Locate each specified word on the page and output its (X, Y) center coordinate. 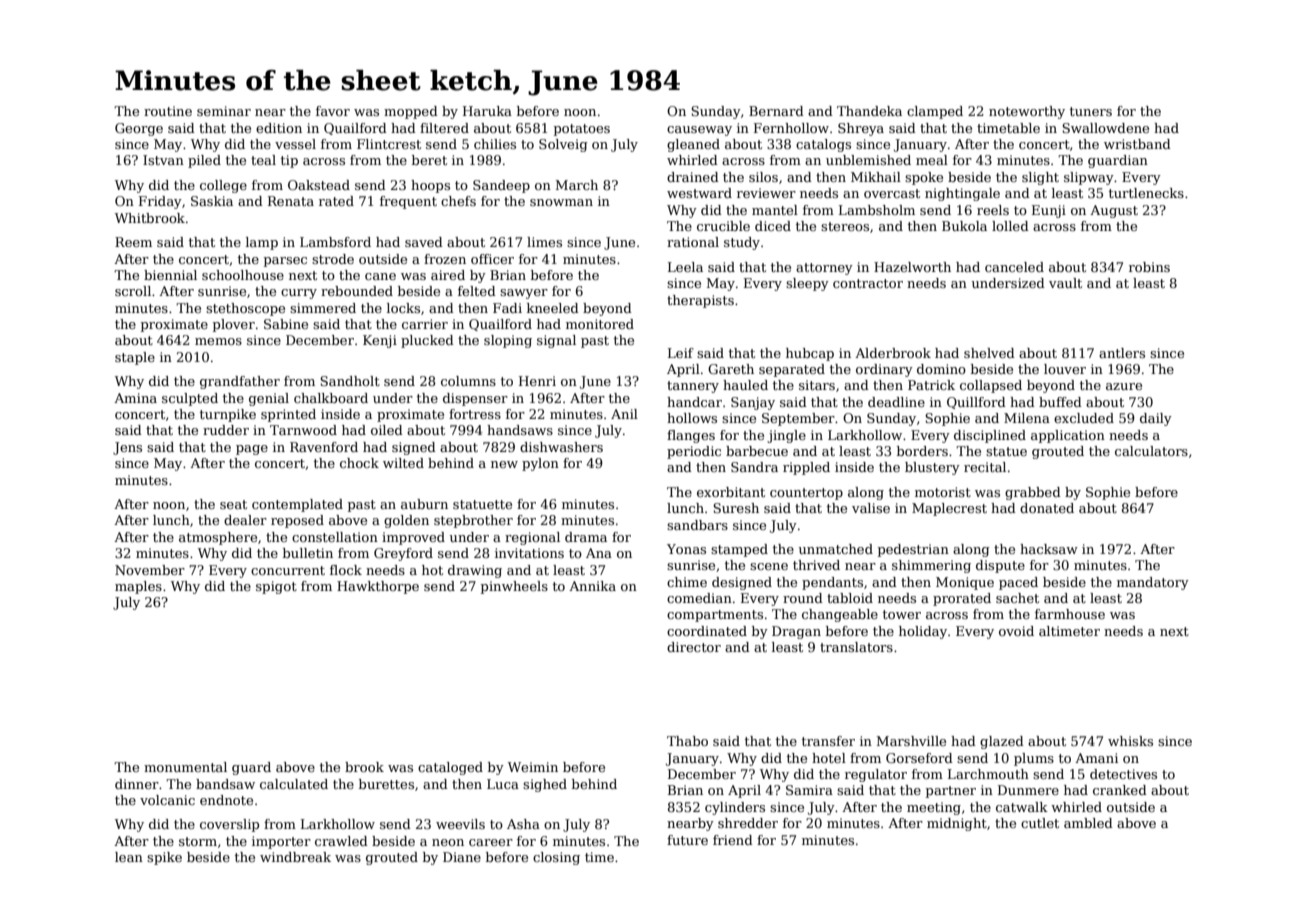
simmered (323, 308)
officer (492, 259)
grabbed (1033, 493)
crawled (341, 841)
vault (1065, 283)
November (150, 570)
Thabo (687, 741)
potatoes (582, 130)
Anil (624, 414)
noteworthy (1027, 112)
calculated (294, 784)
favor (333, 111)
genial (269, 399)
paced (1018, 583)
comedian (699, 598)
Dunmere (1028, 790)
